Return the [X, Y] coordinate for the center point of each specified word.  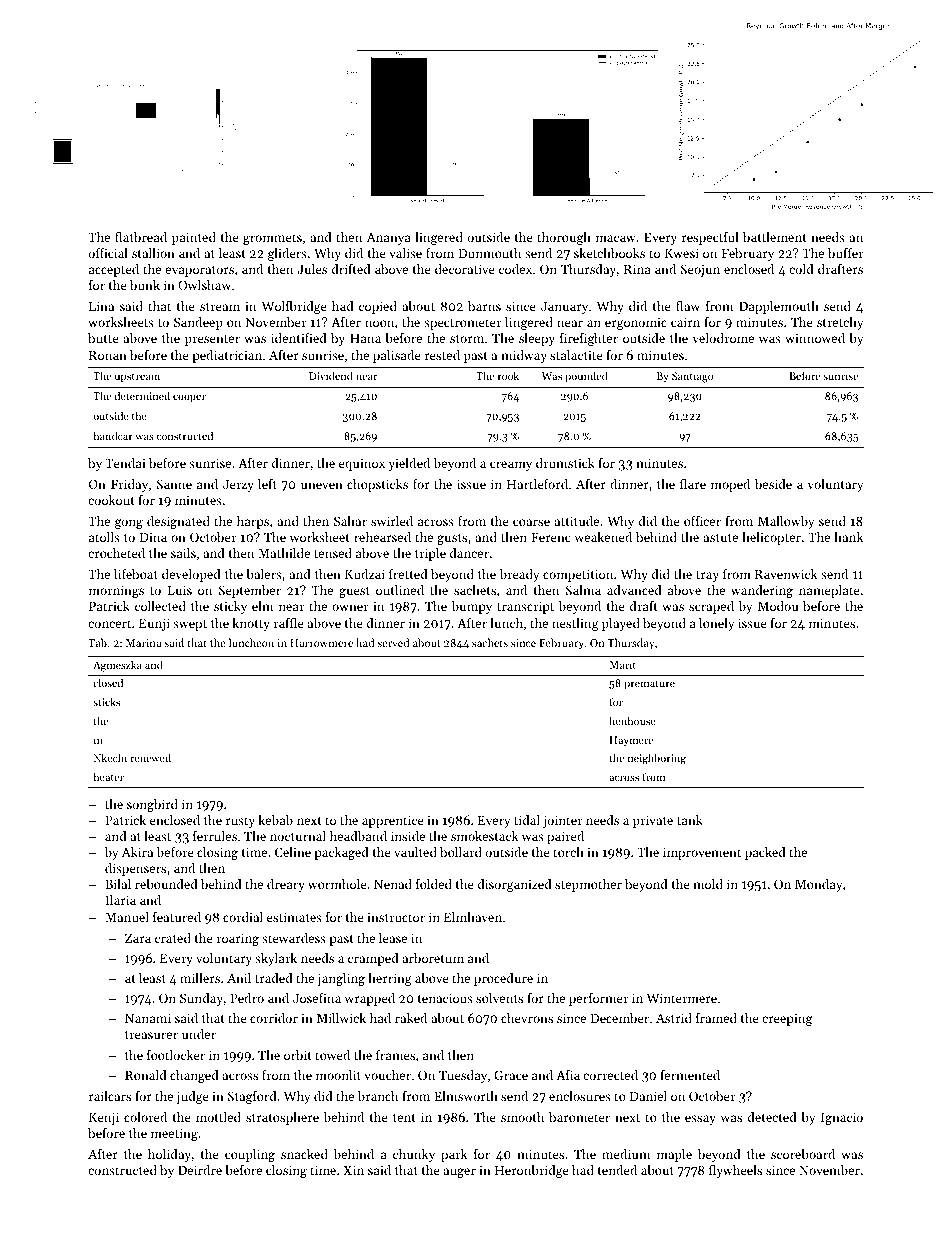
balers [264, 574]
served [393, 642]
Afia [568, 1075]
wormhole [337, 884]
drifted [351, 269]
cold [801, 269]
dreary [286, 885]
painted [194, 238]
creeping [787, 1020]
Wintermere [682, 998]
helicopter [771, 538]
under [199, 1034]
